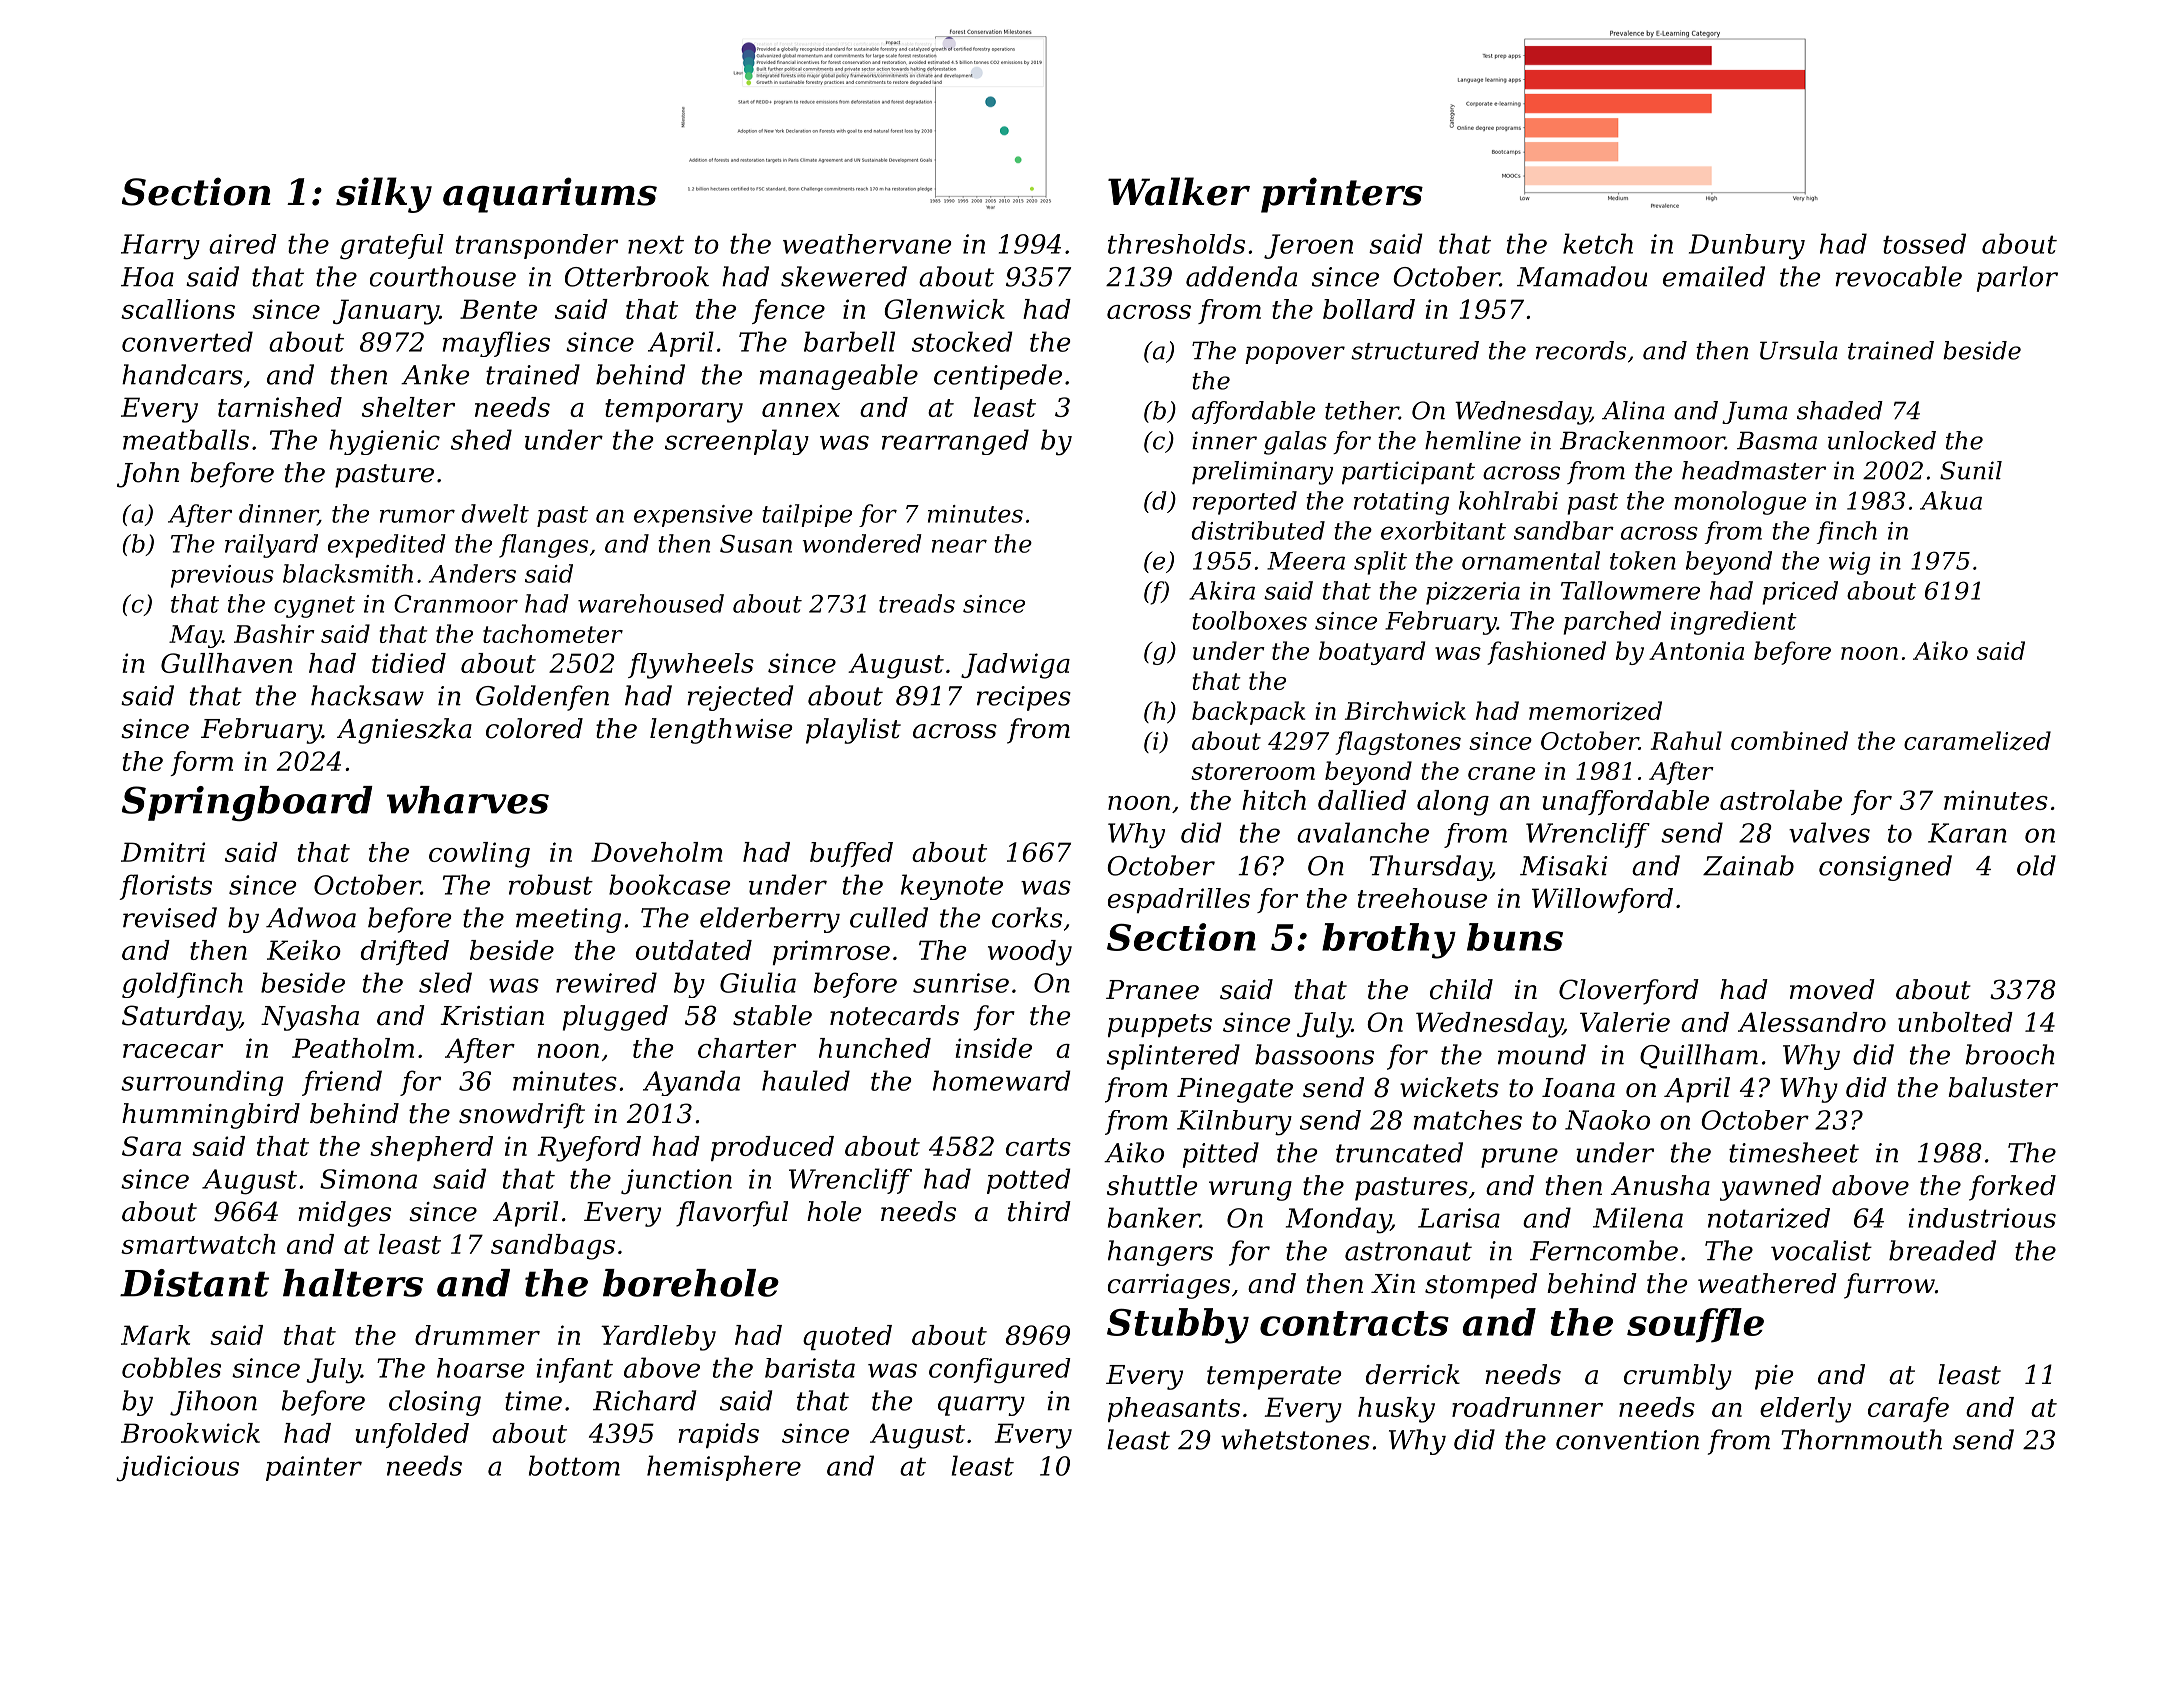 This image has width=2178, height=1683. Describe the element at coordinates (368, 1179) in the image. I see `Simona` at that location.
